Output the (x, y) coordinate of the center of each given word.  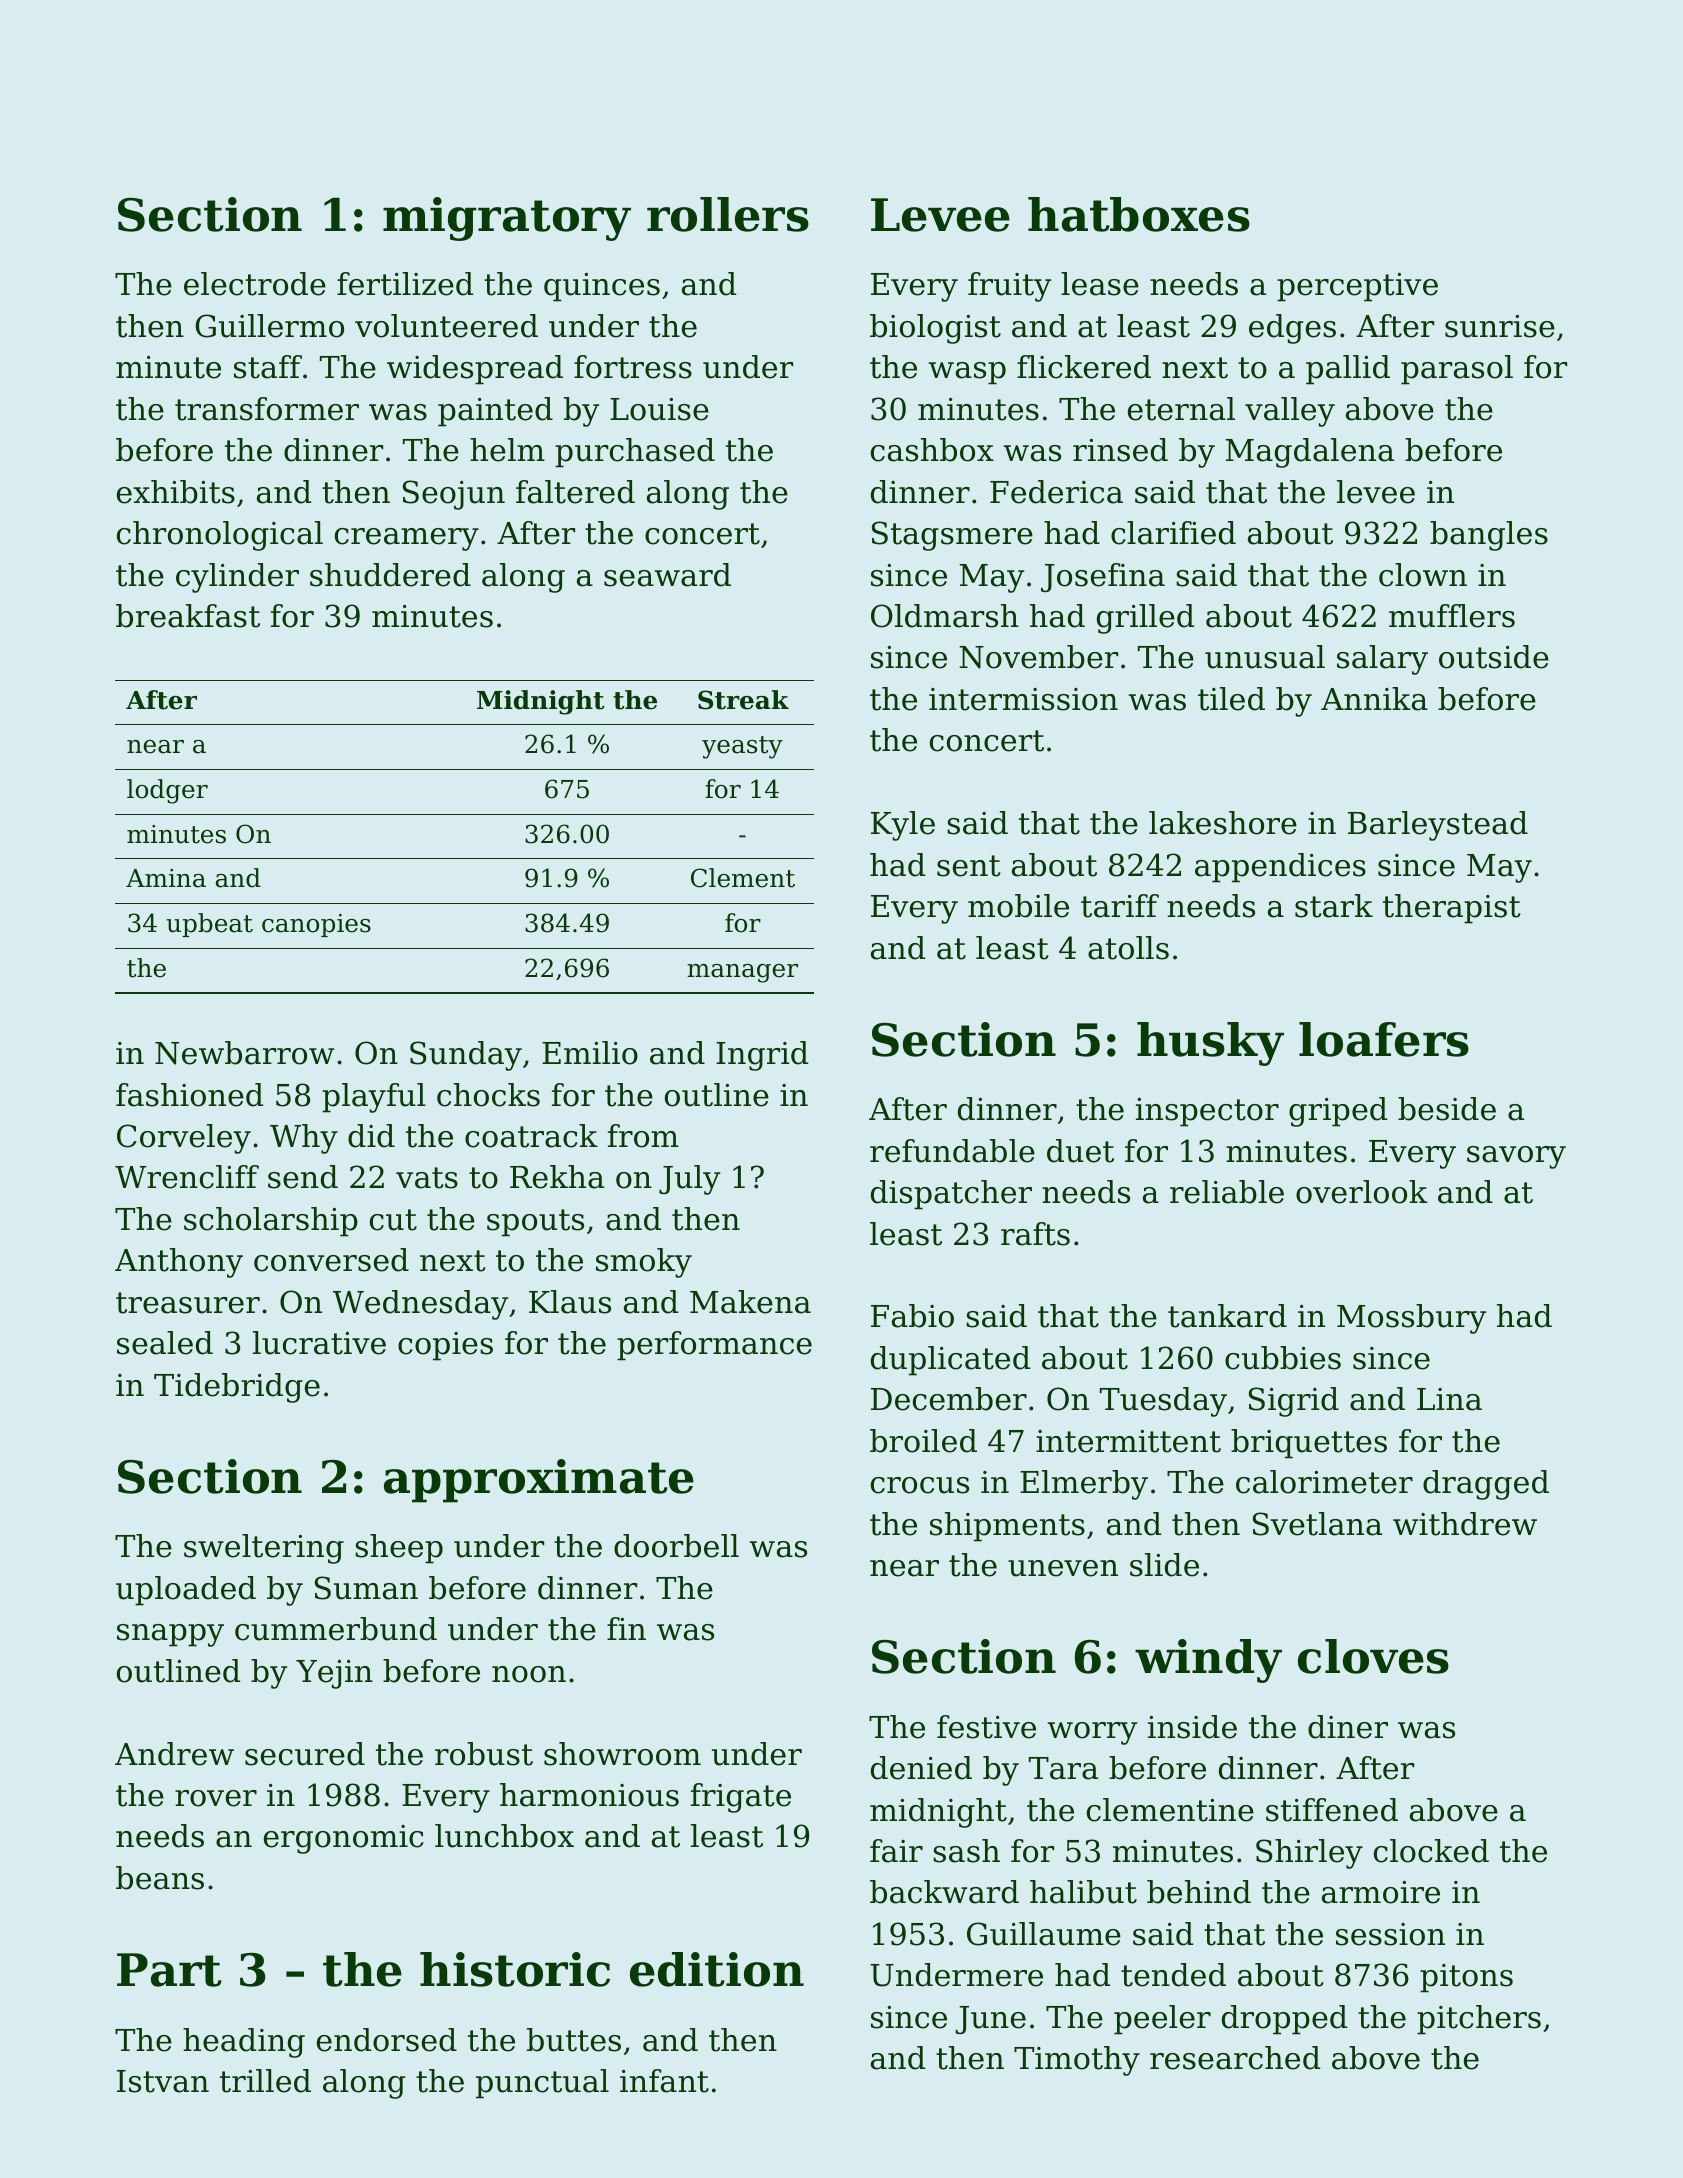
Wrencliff (187, 1177)
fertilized (405, 284)
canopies (316, 925)
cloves (1373, 1656)
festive (986, 1727)
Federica (1056, 492)
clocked (1431, 1851)
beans (160, 1878)
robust (484, 1754)
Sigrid (1294, 1402)
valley (1290, 412)
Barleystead (1438, 826)
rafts (1035, 1234)
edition (717, 1969)
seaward (667, 575)
